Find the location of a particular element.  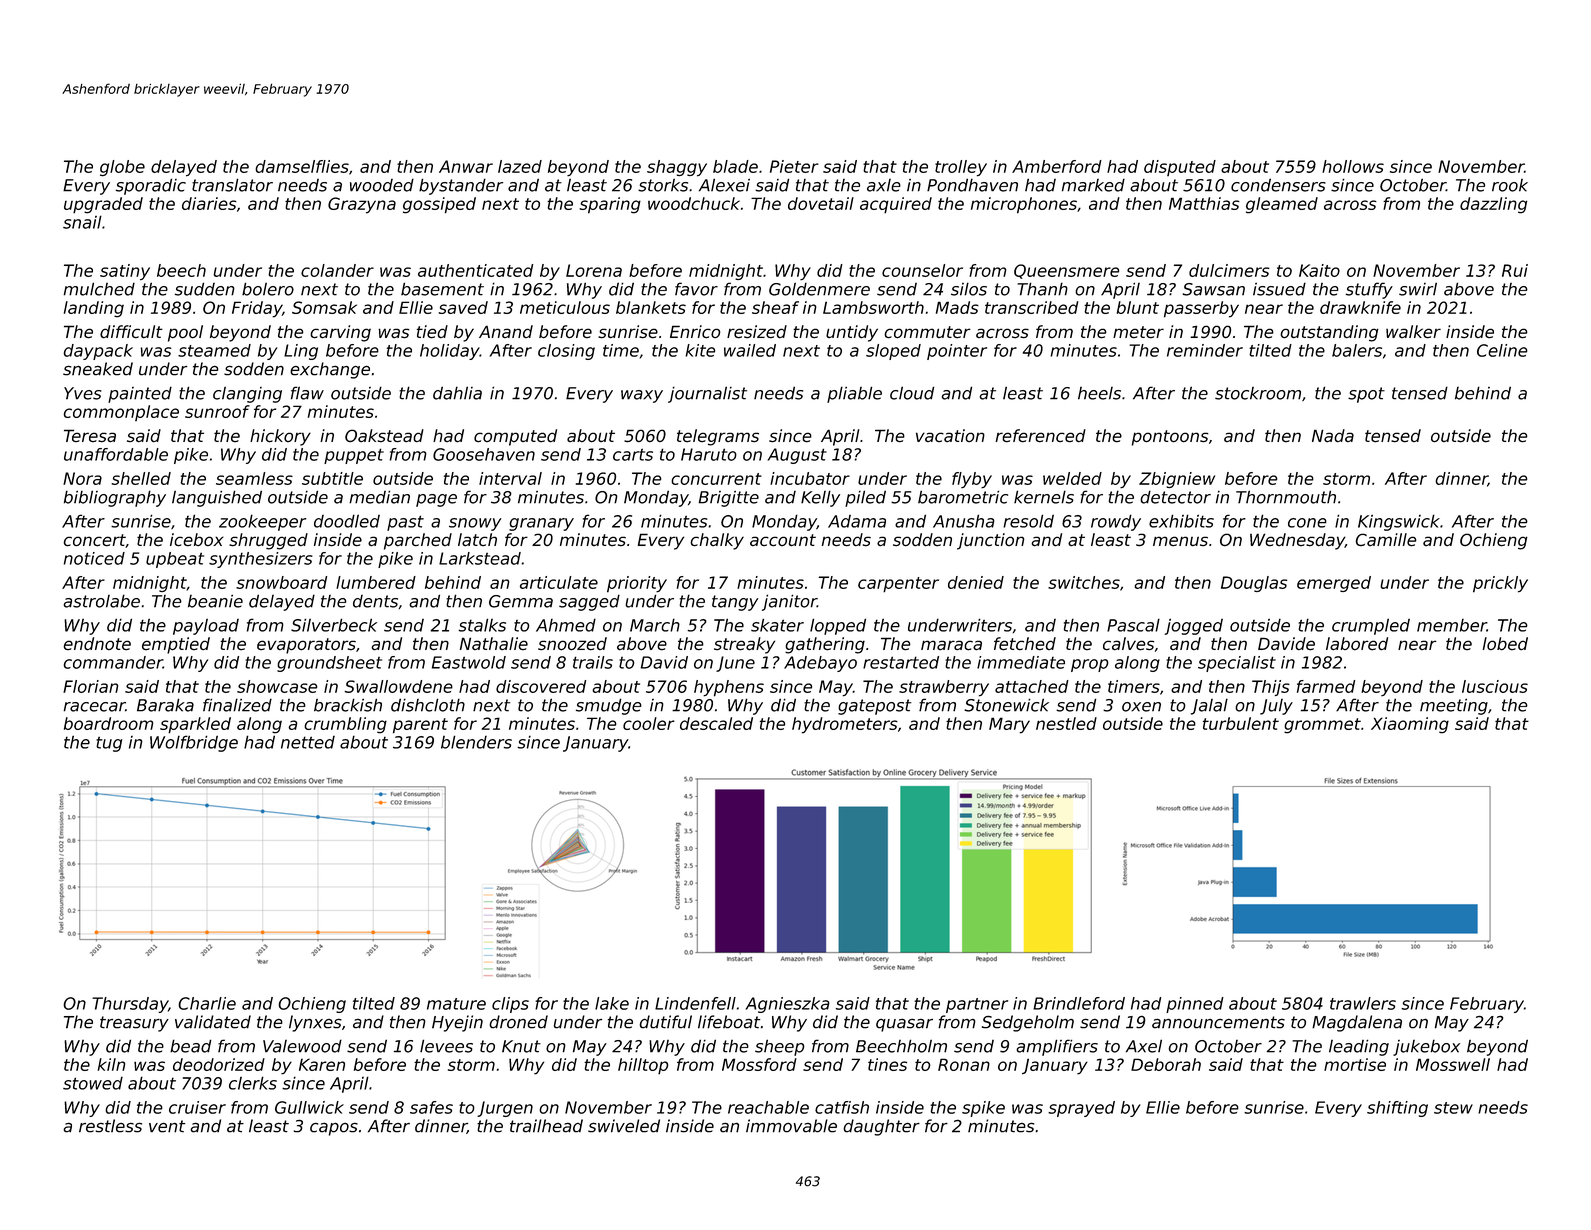

snail is located at coordinates (82, 222).
